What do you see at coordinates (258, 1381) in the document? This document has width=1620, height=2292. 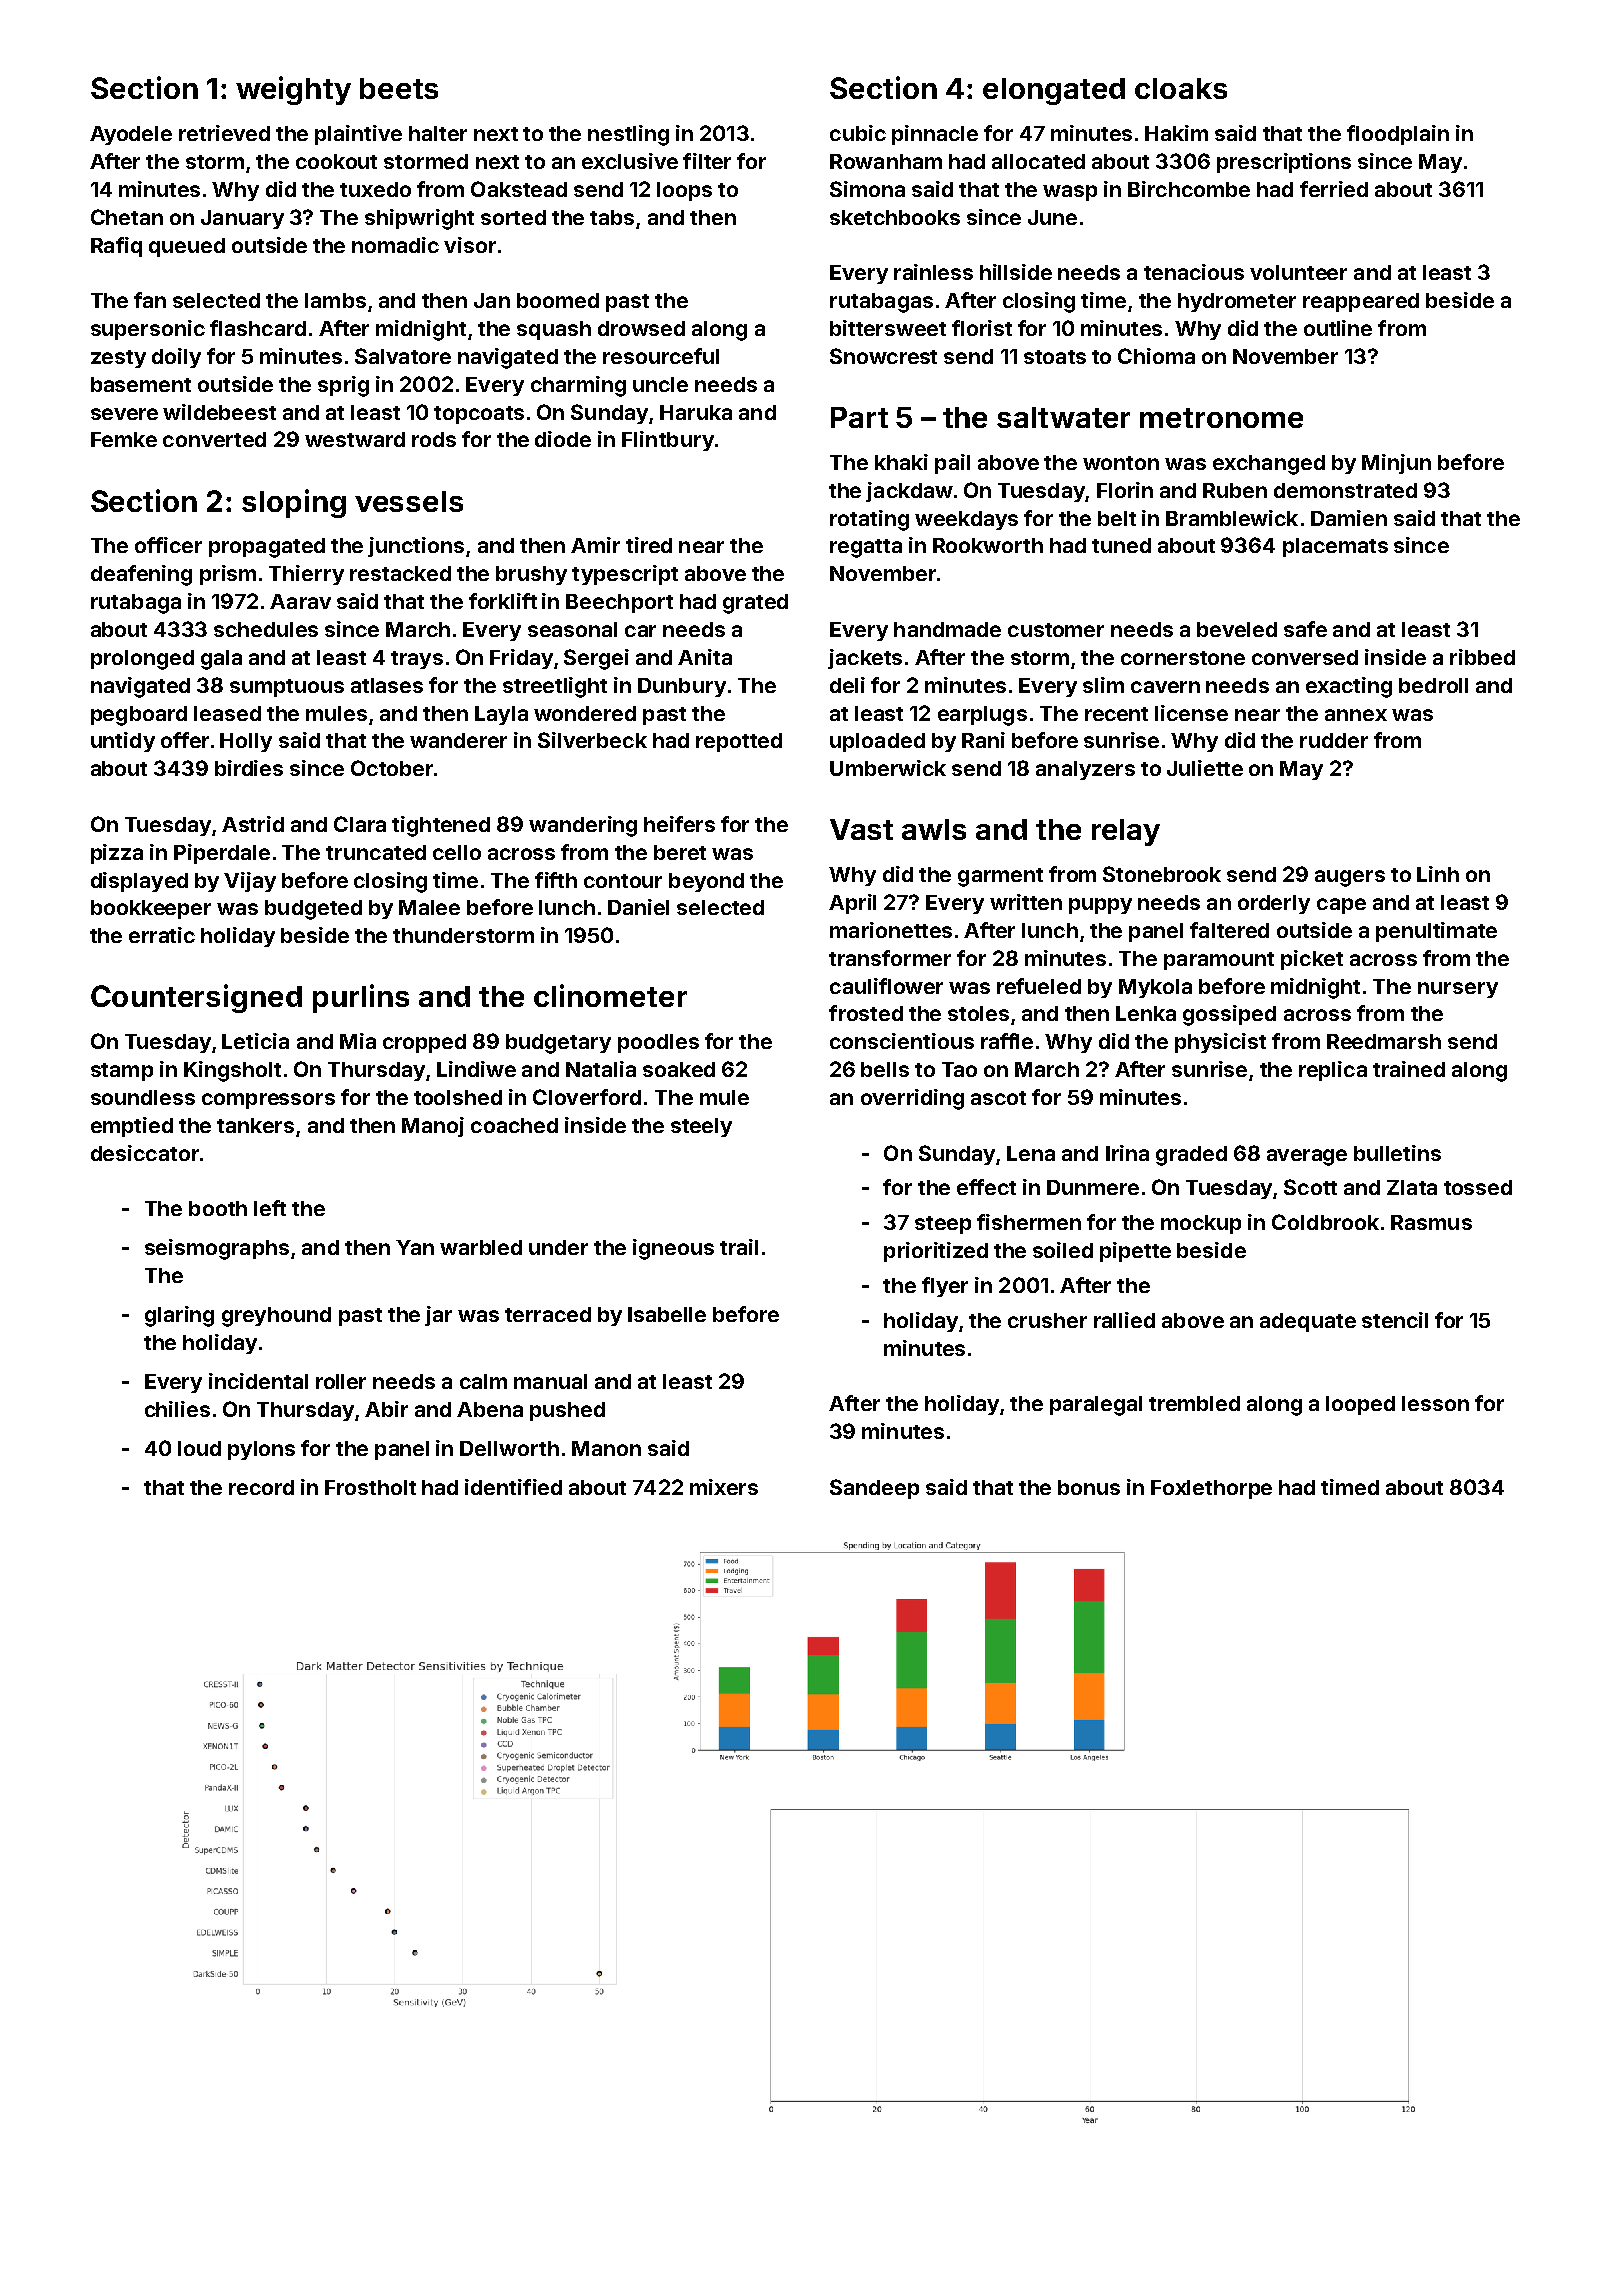 I see `incidental` at bounding box center [258, 1381].
